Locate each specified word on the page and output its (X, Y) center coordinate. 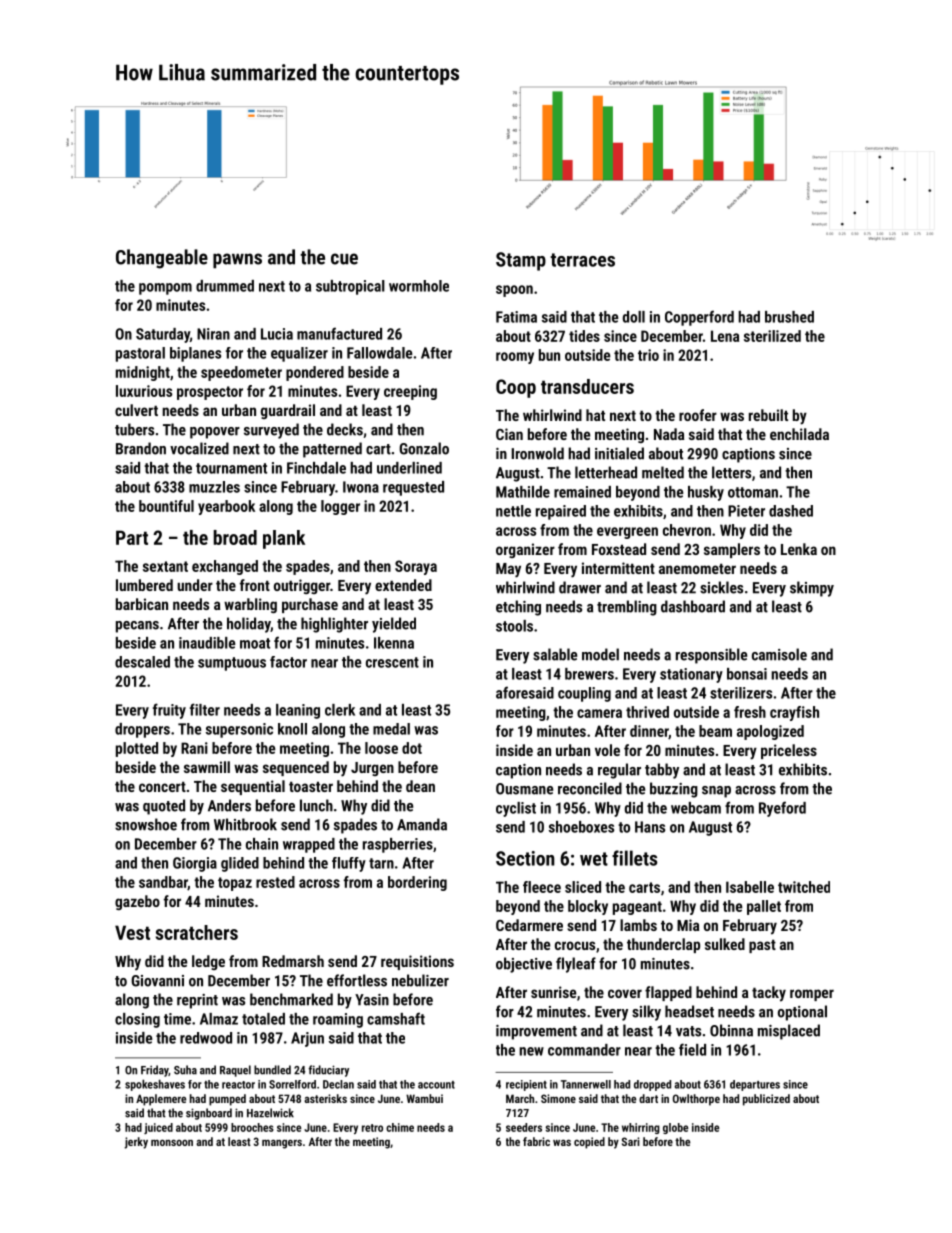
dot (412, 748)
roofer (698, 415)
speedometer (241, 373)
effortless (357, 980)
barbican (142, 604)
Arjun (307, 1039)
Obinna (731, 1030)
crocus (575, 945)
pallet (764, 907)
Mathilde (523, 492)
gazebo (137, 902)
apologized (770, 732)
